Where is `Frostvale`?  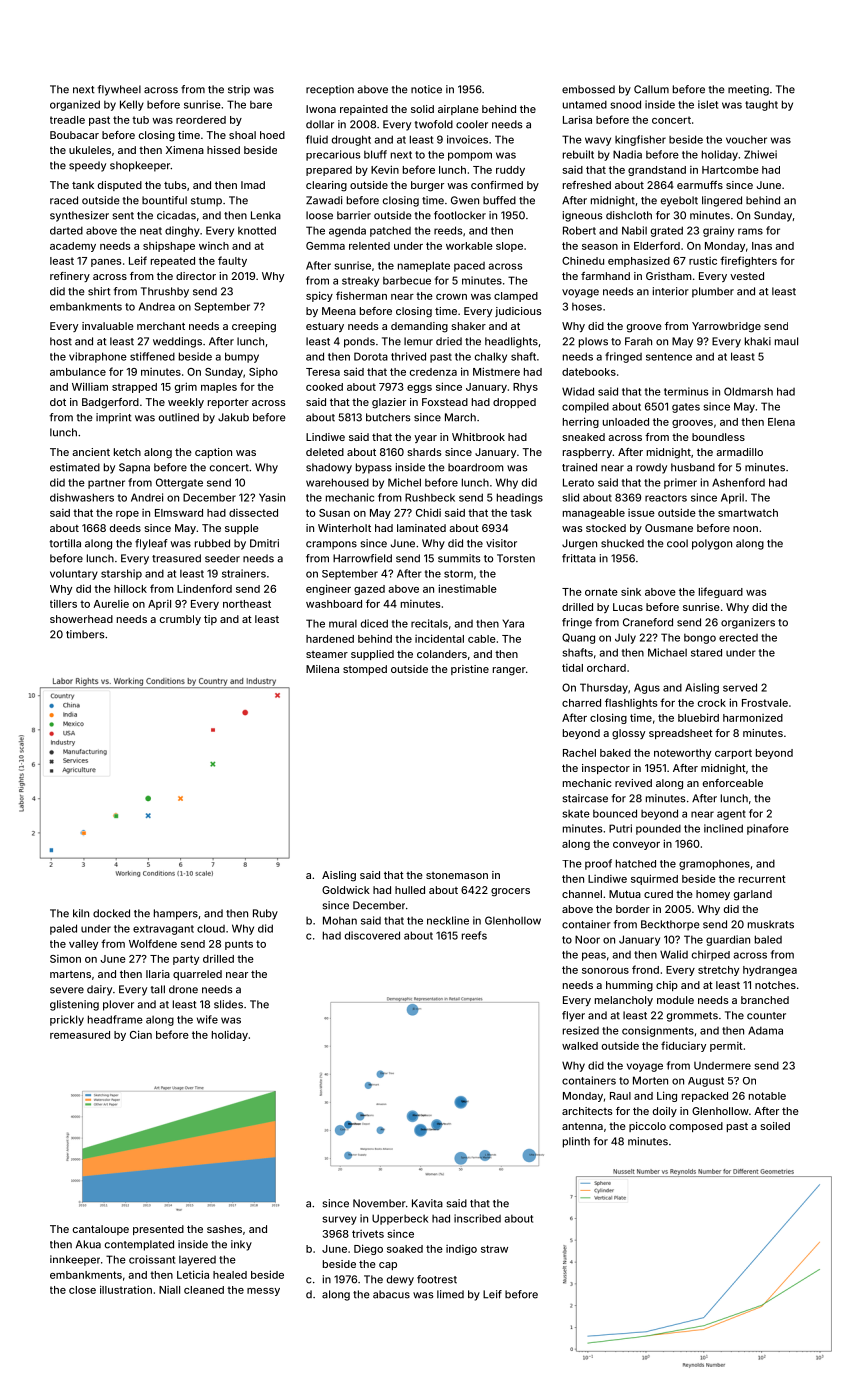 Frostvale is located at coordinates (765, 703).
